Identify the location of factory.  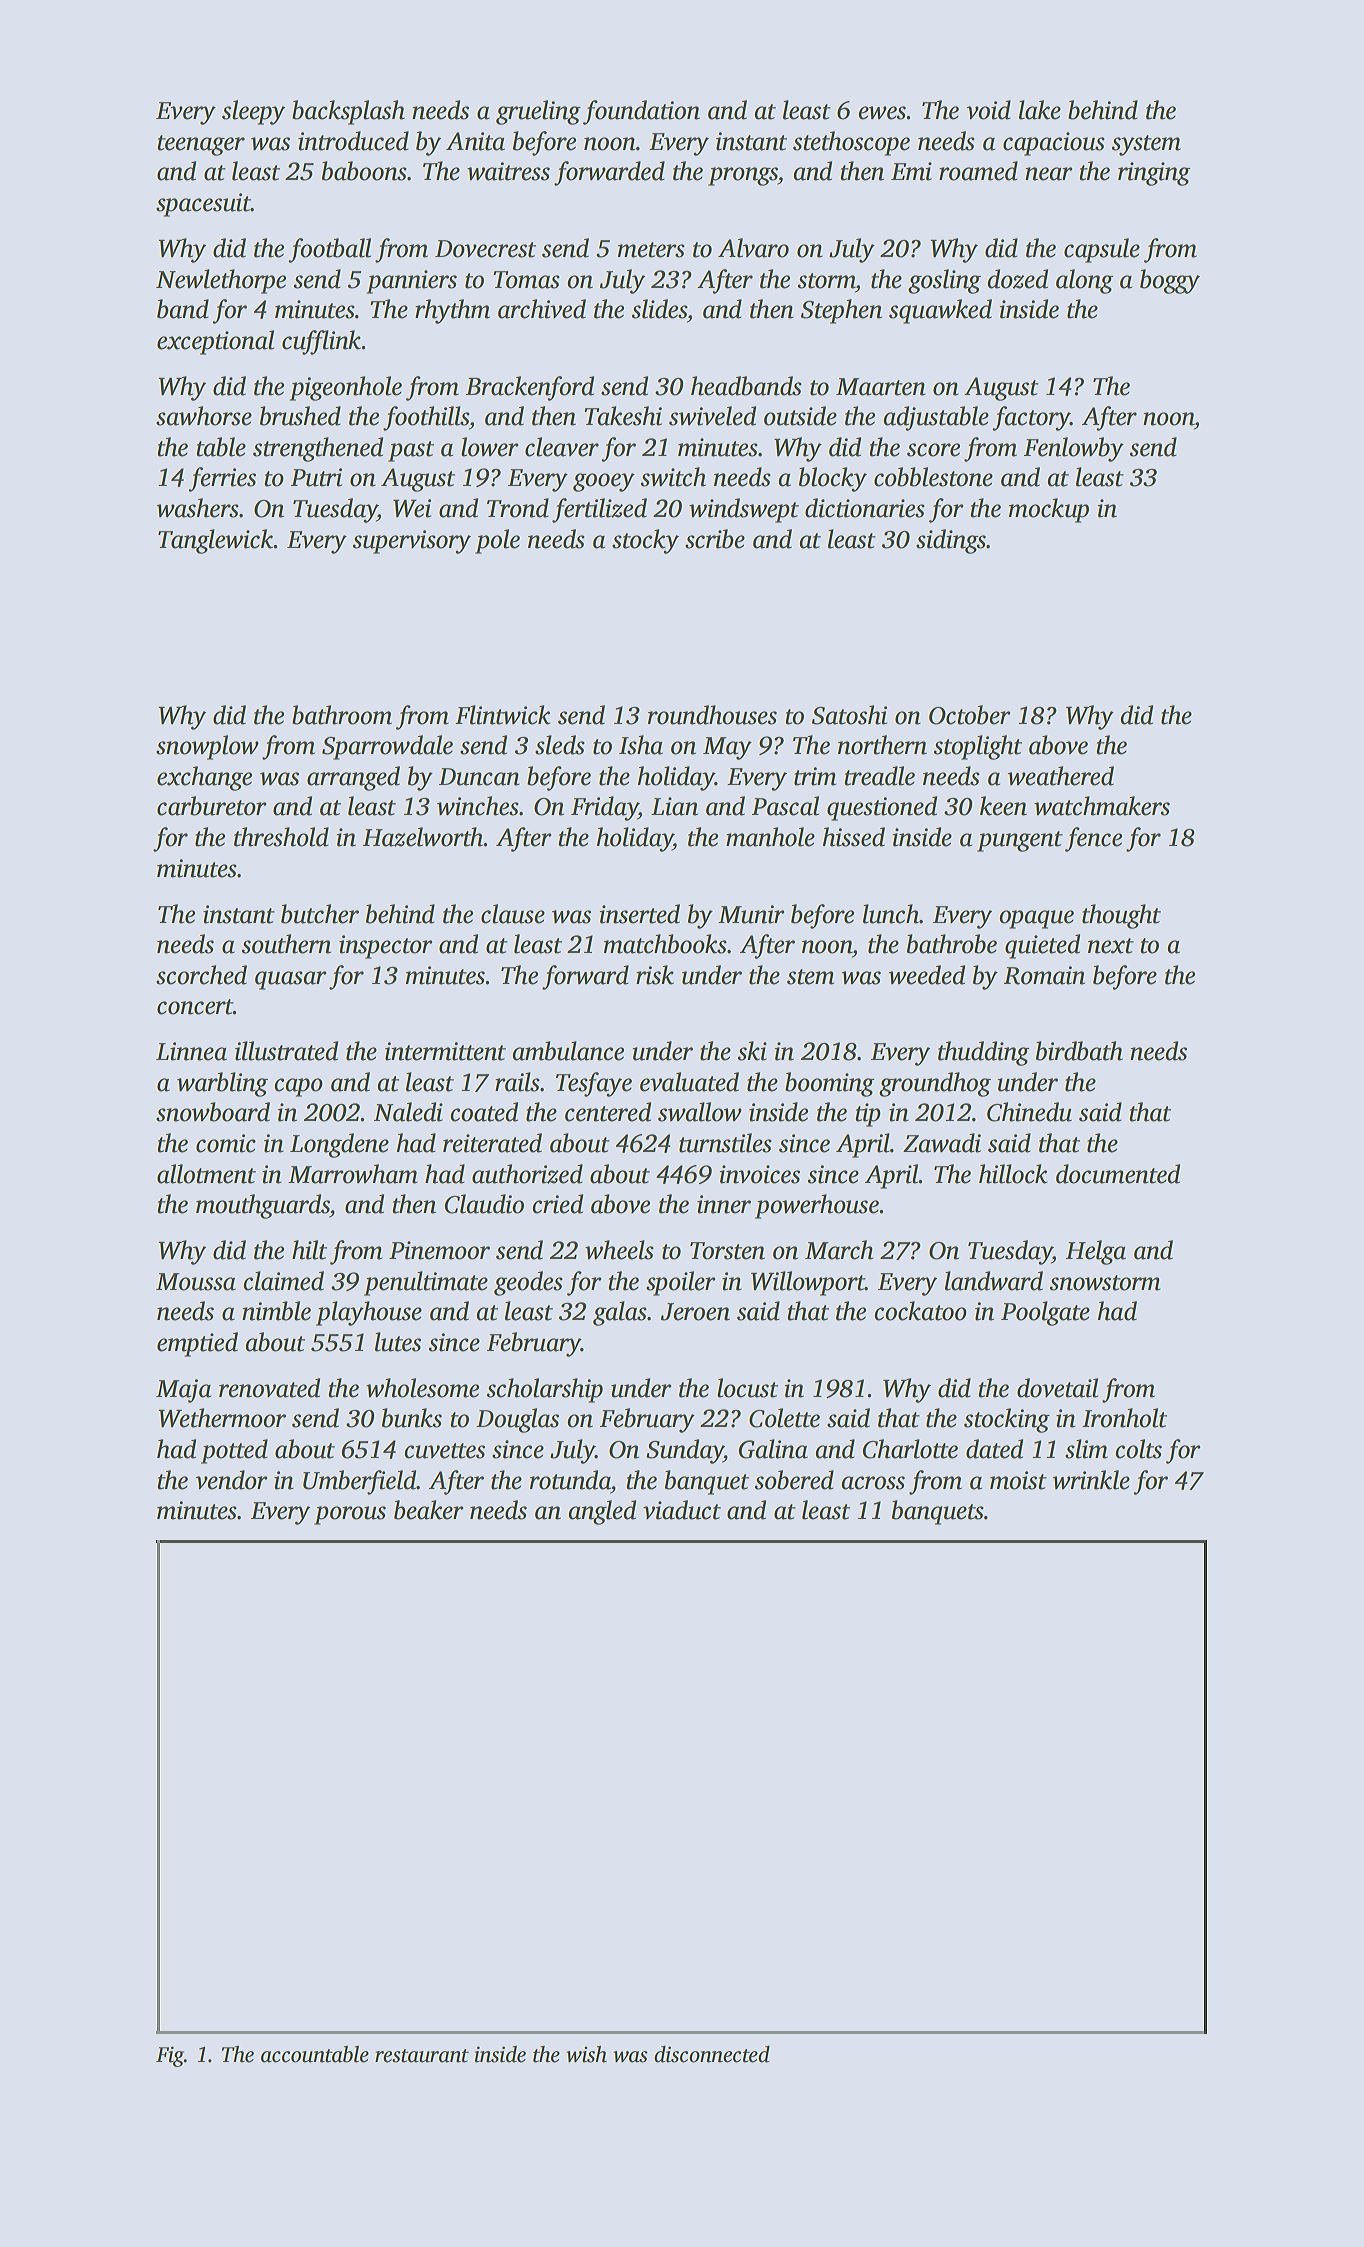
(1031, 418).
